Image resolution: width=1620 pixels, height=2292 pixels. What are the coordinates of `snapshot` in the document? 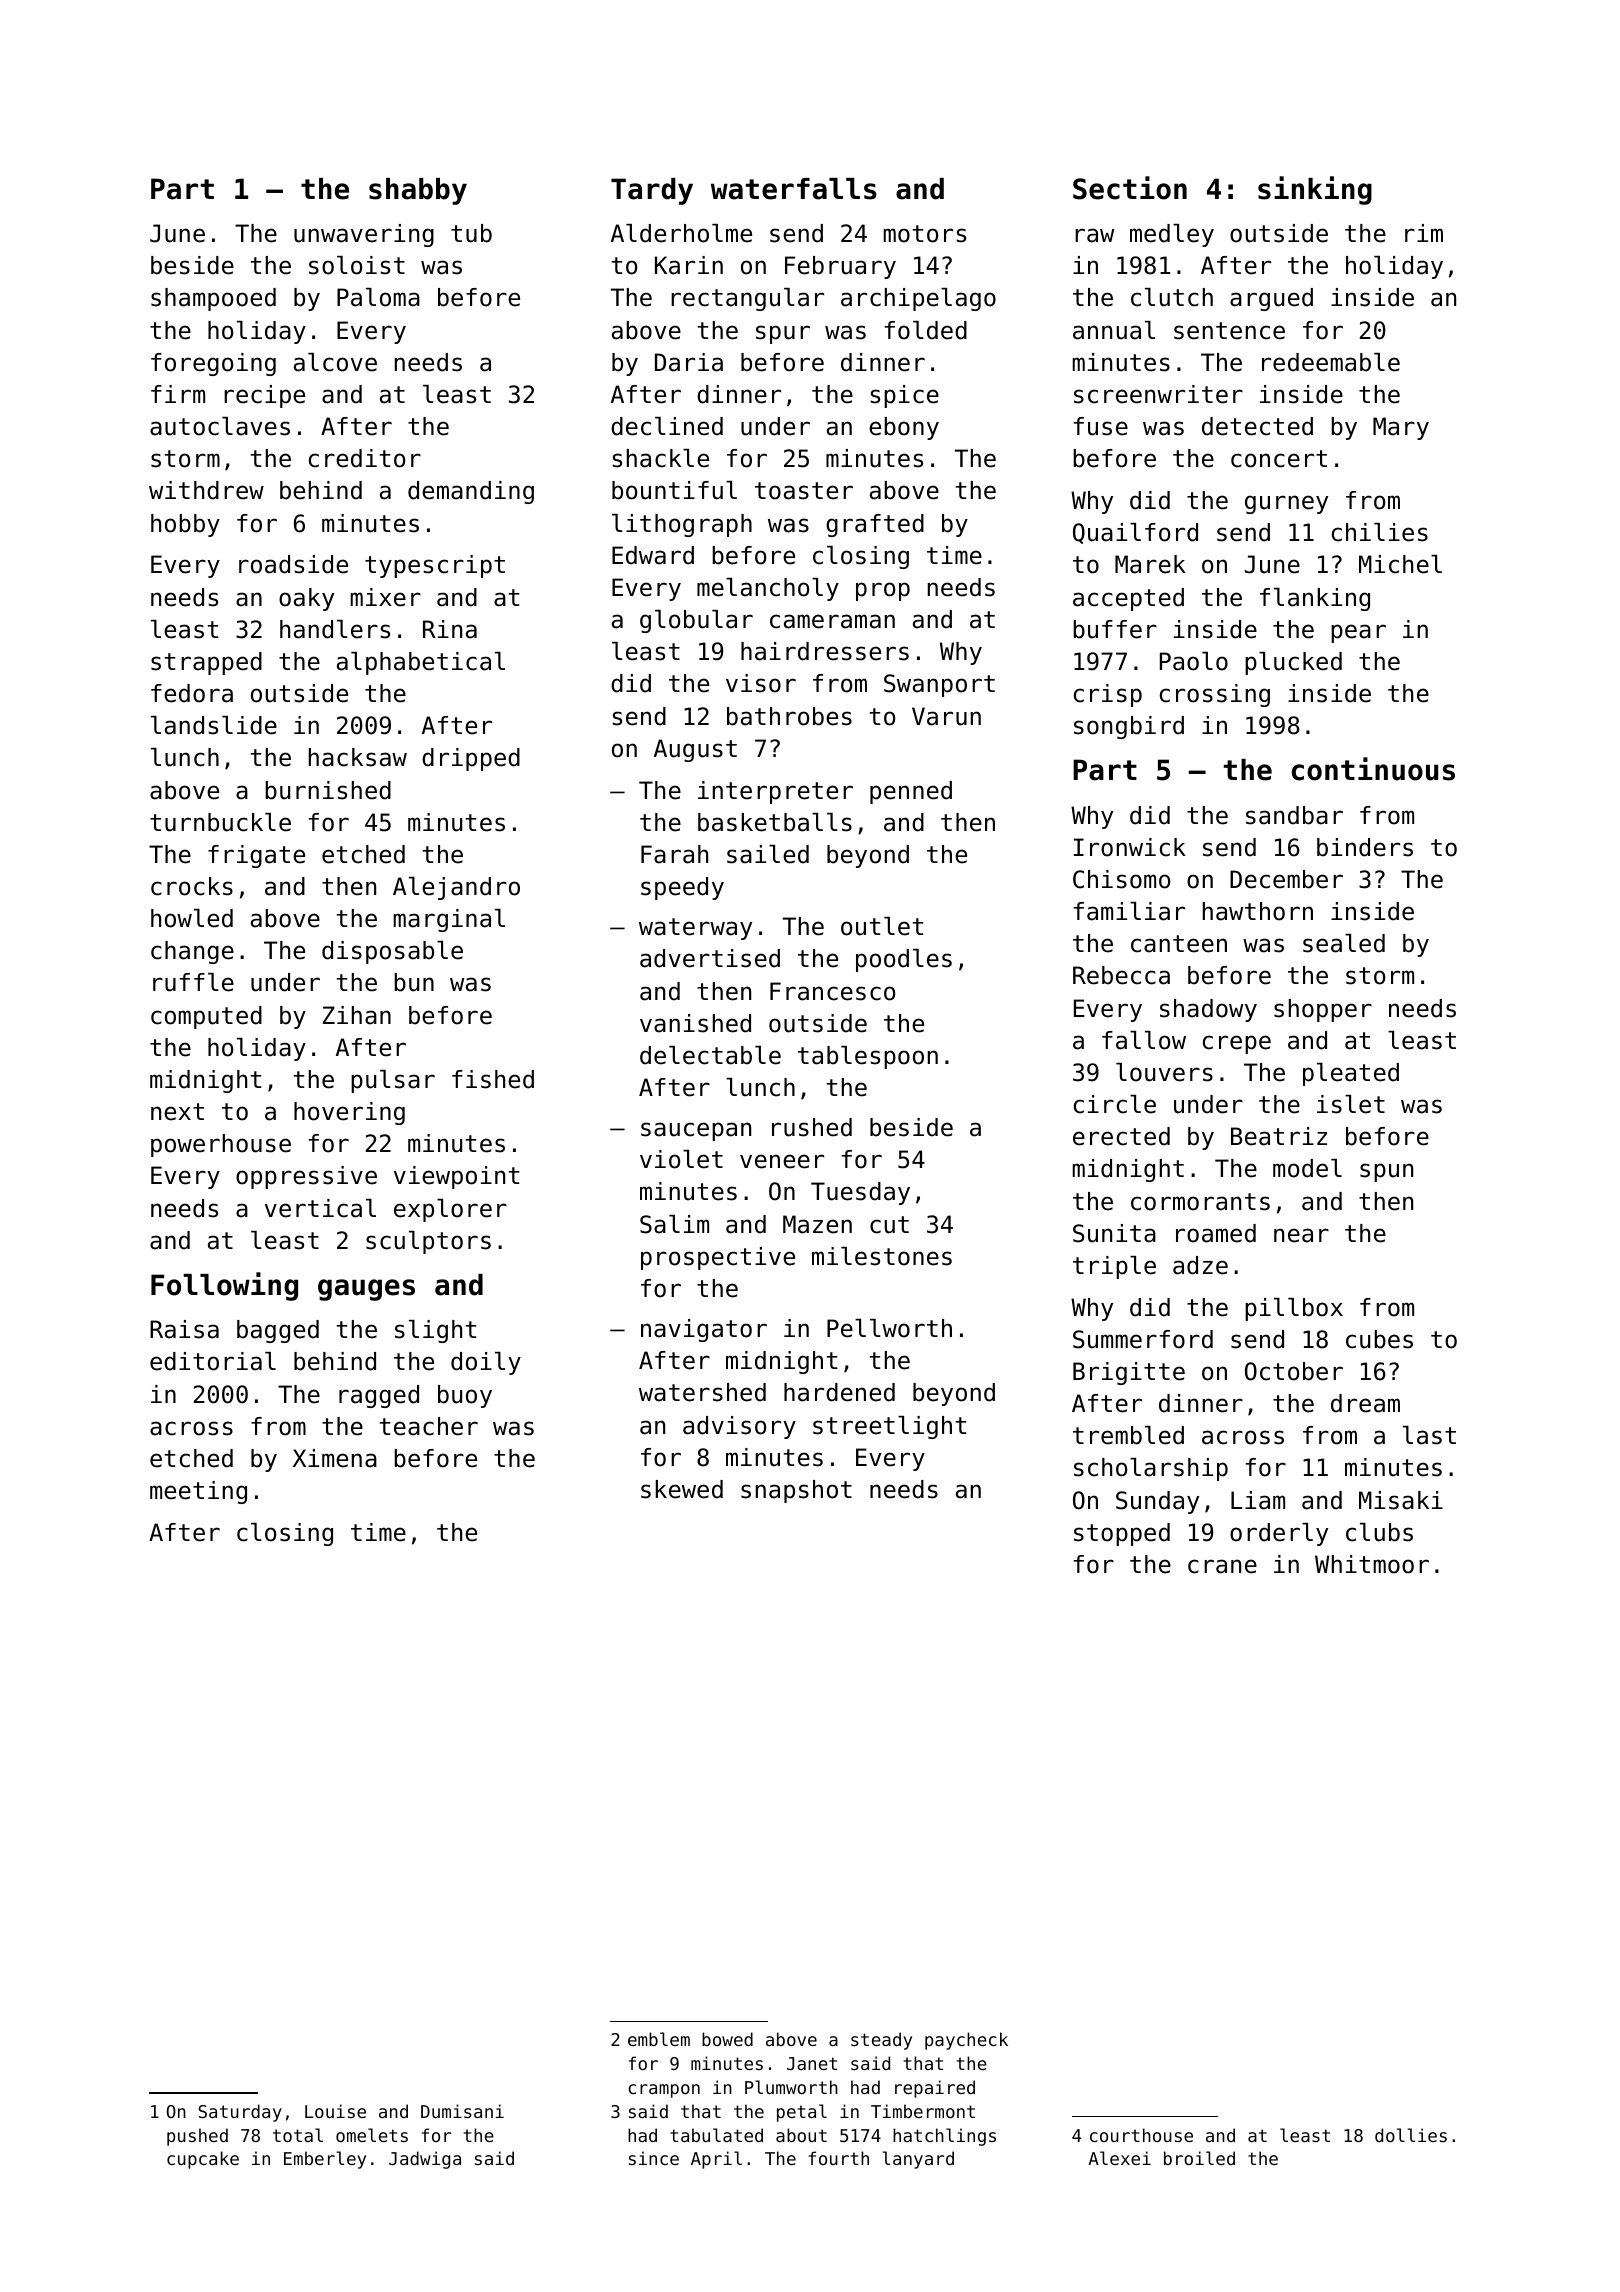 It's located at (796, 1491).
